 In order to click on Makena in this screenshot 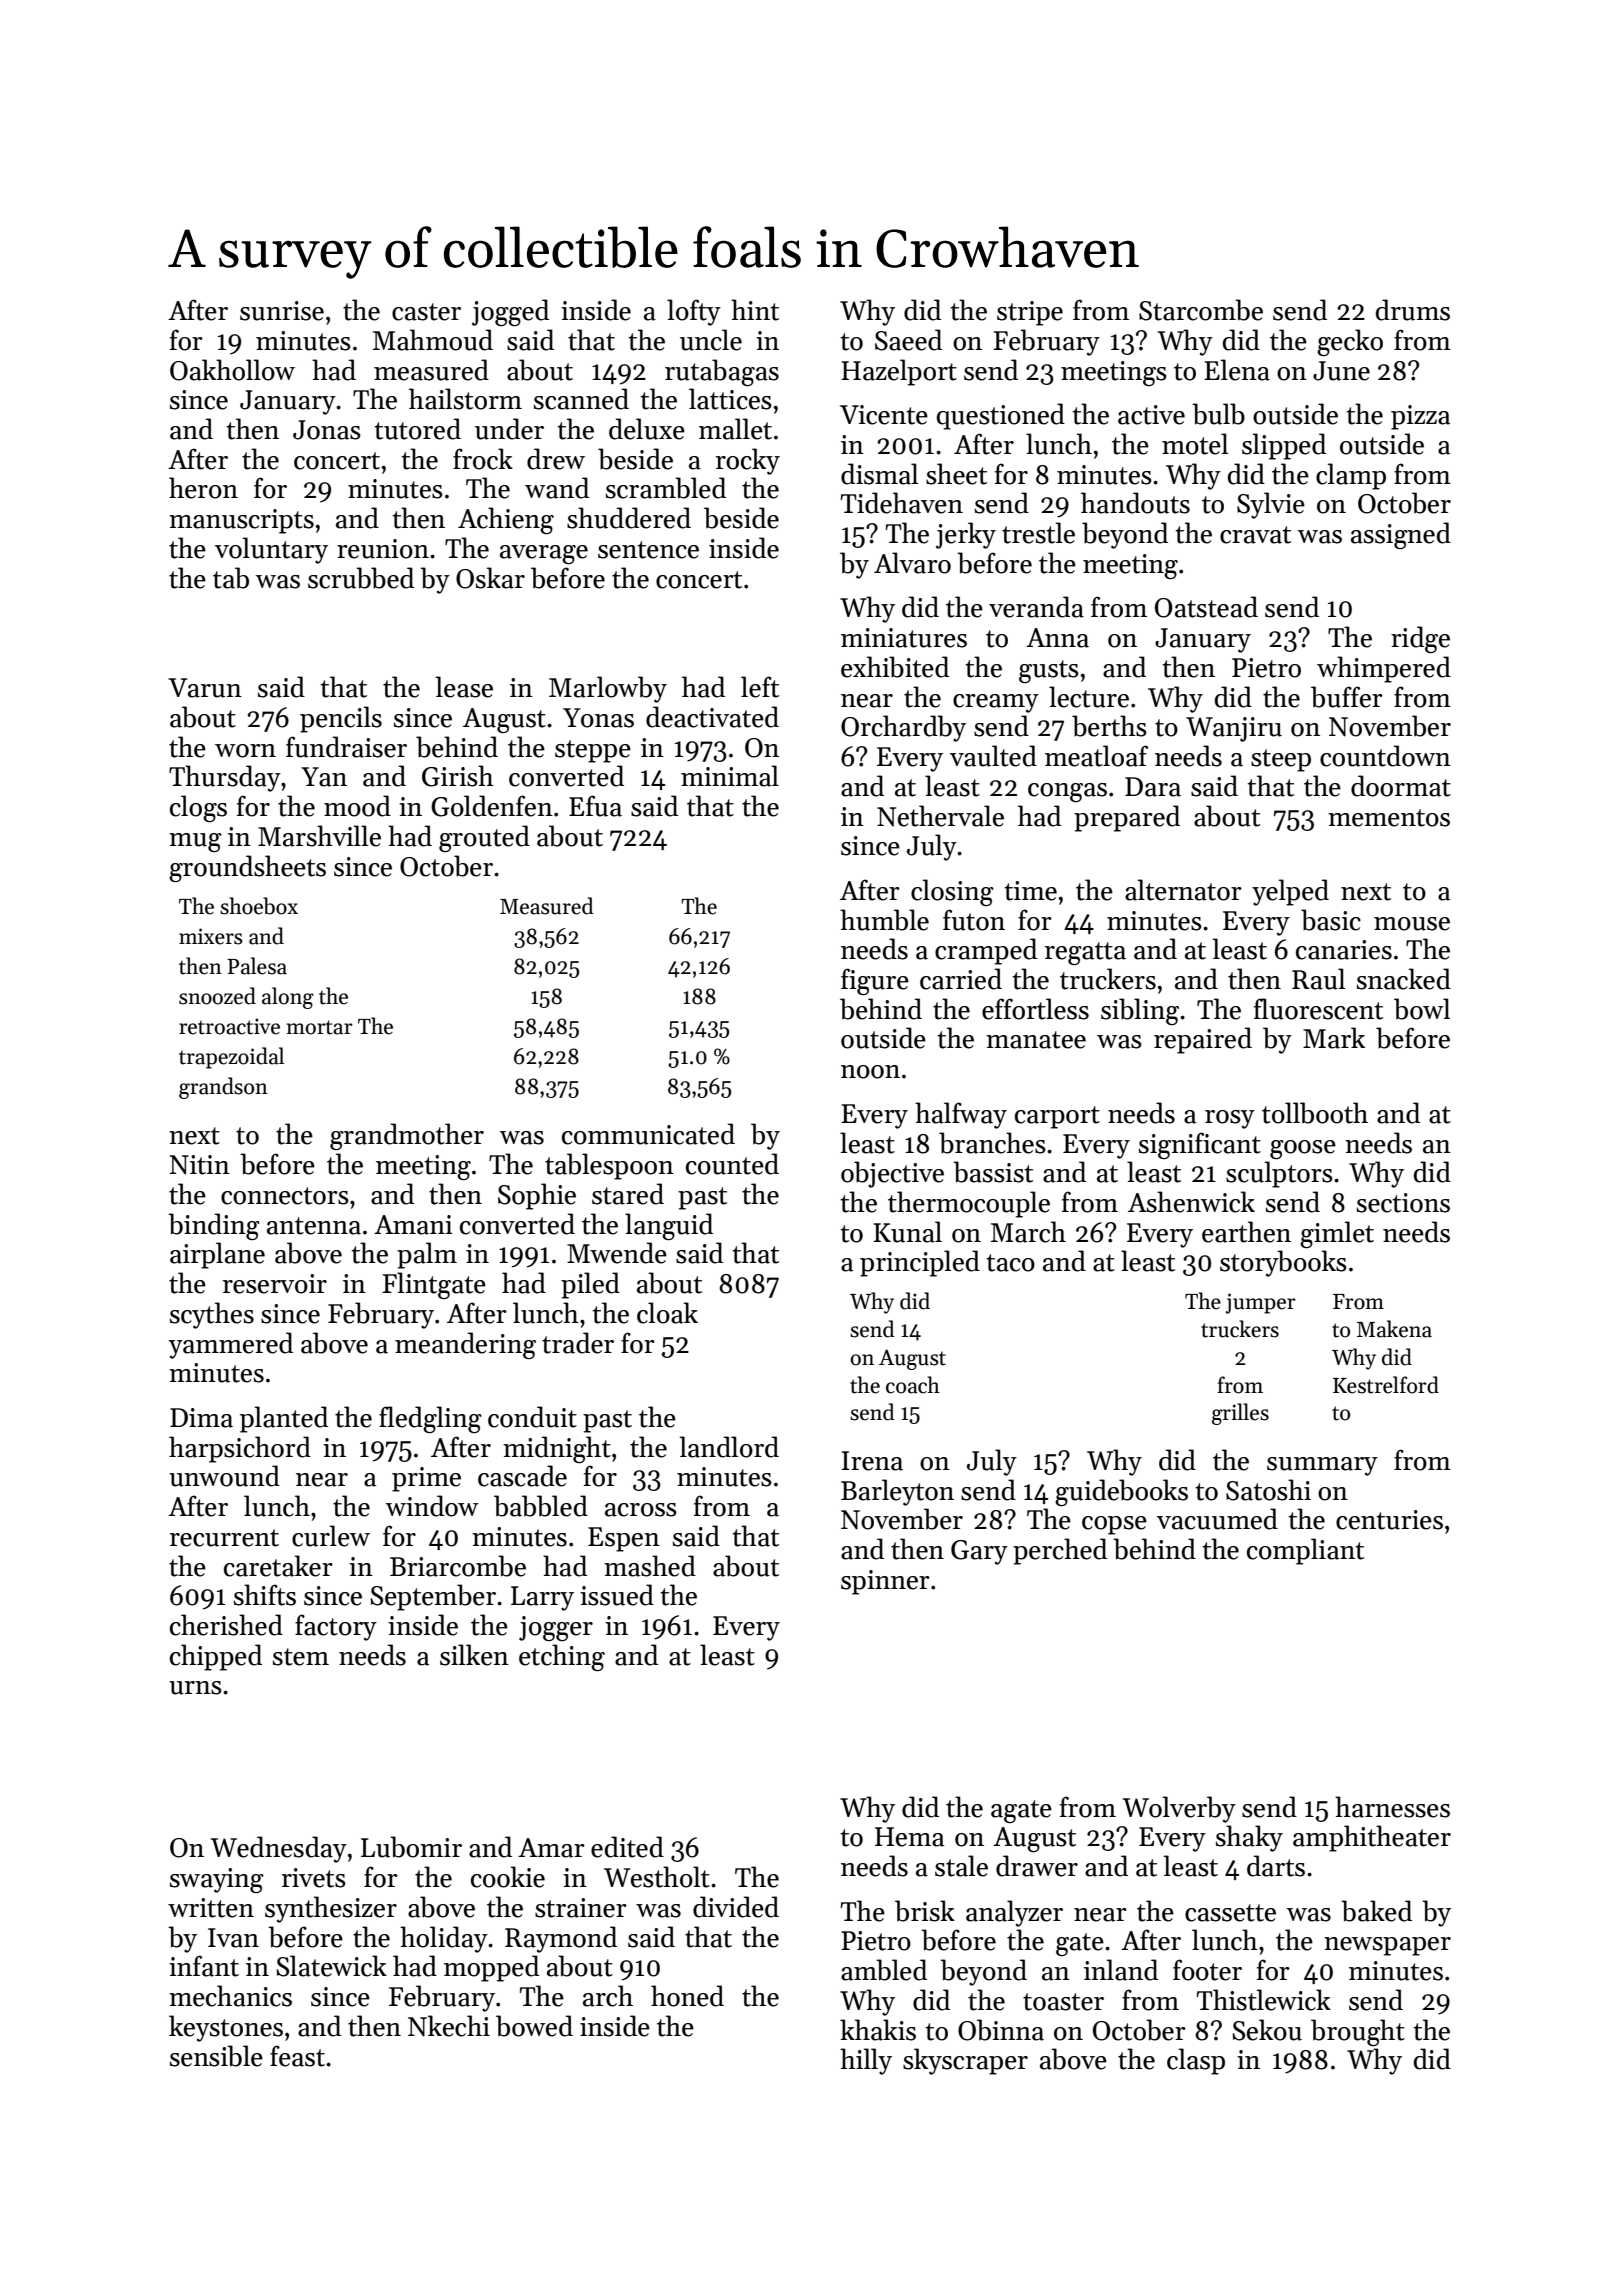, I will do `click(1394, 1329)`.
